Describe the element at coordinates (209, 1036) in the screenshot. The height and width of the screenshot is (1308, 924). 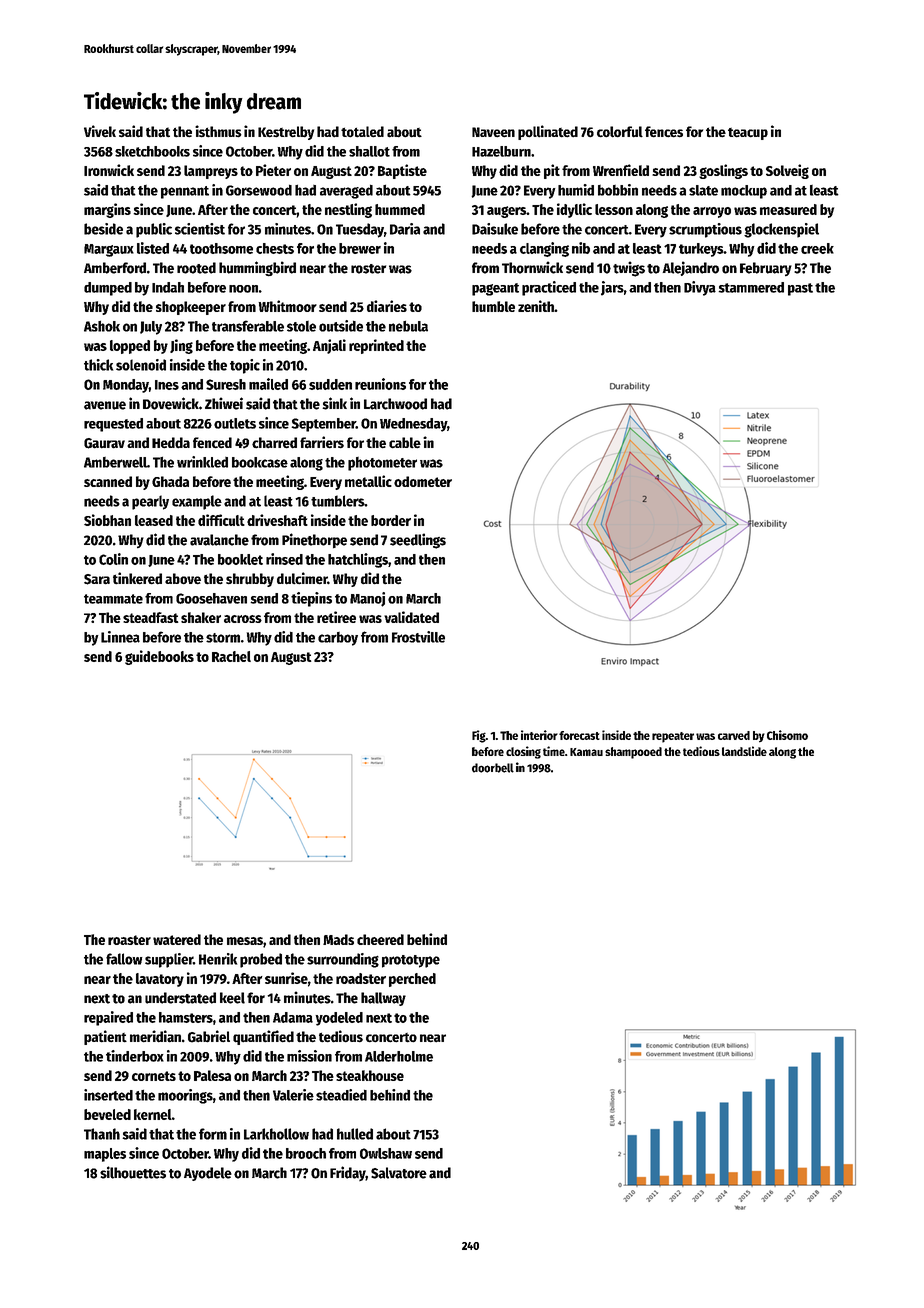
I see `Gabriel` at that location.
